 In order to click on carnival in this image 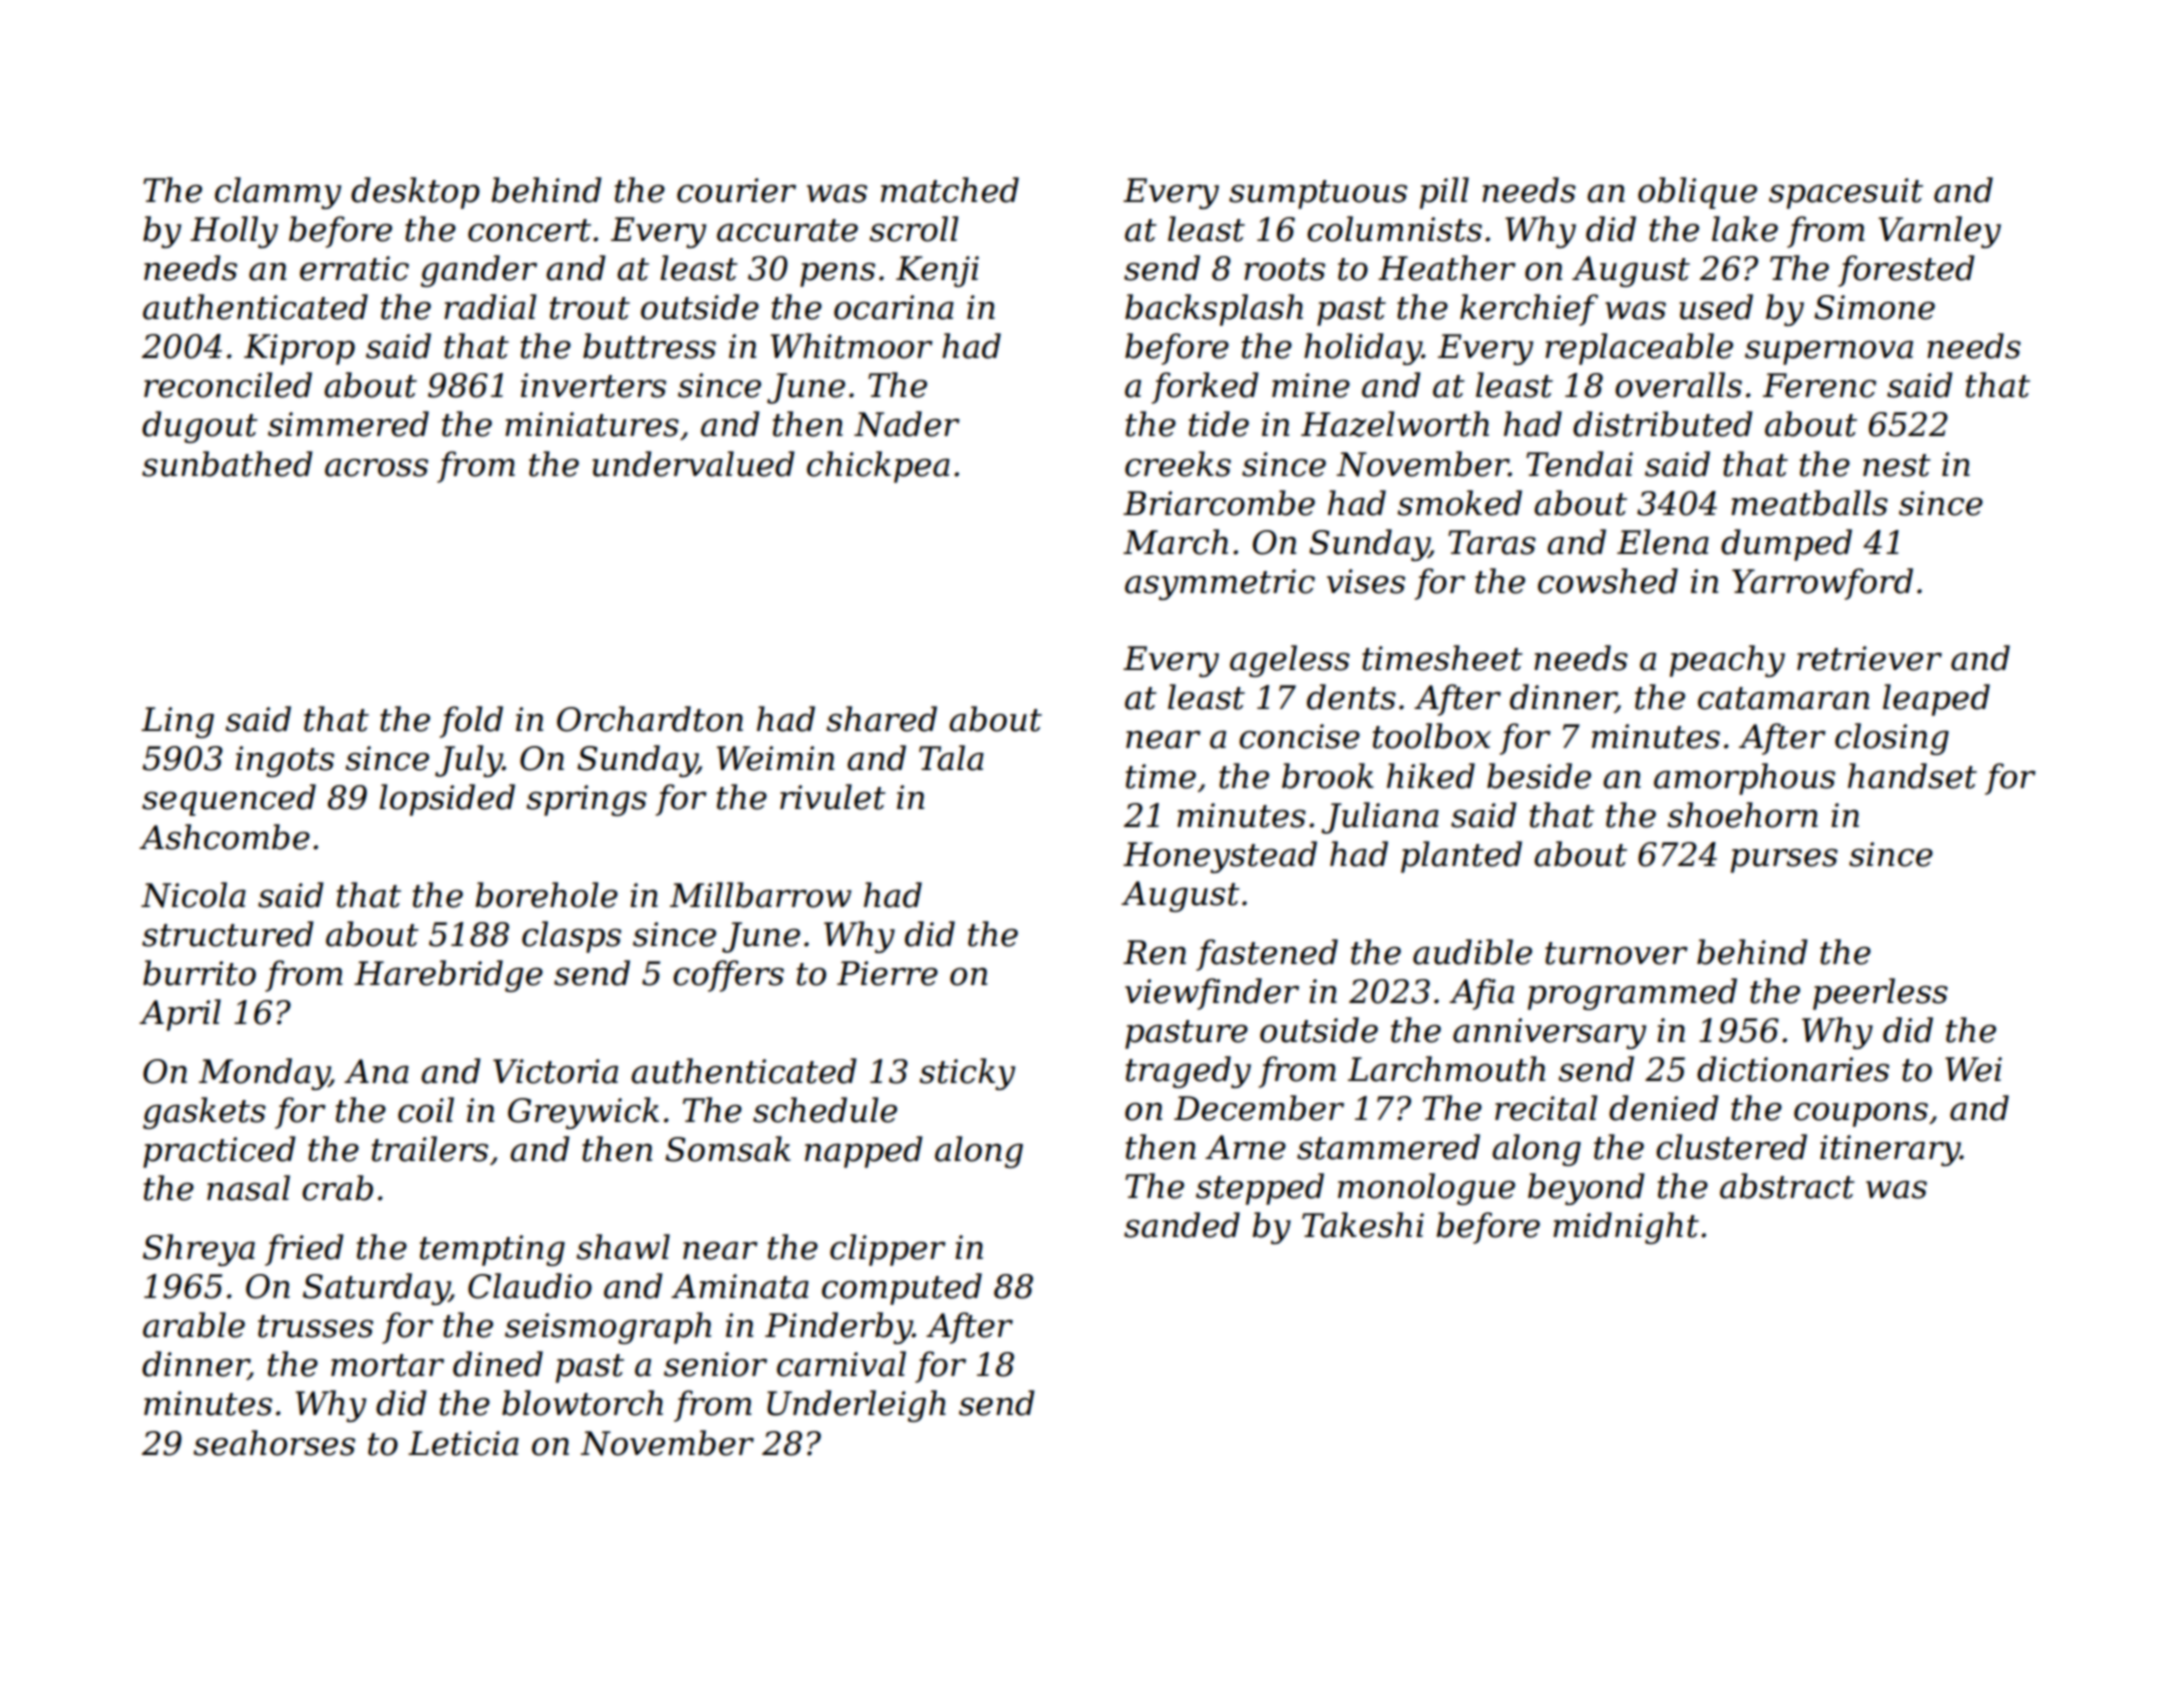, I will do `click(841, 1364)`.
